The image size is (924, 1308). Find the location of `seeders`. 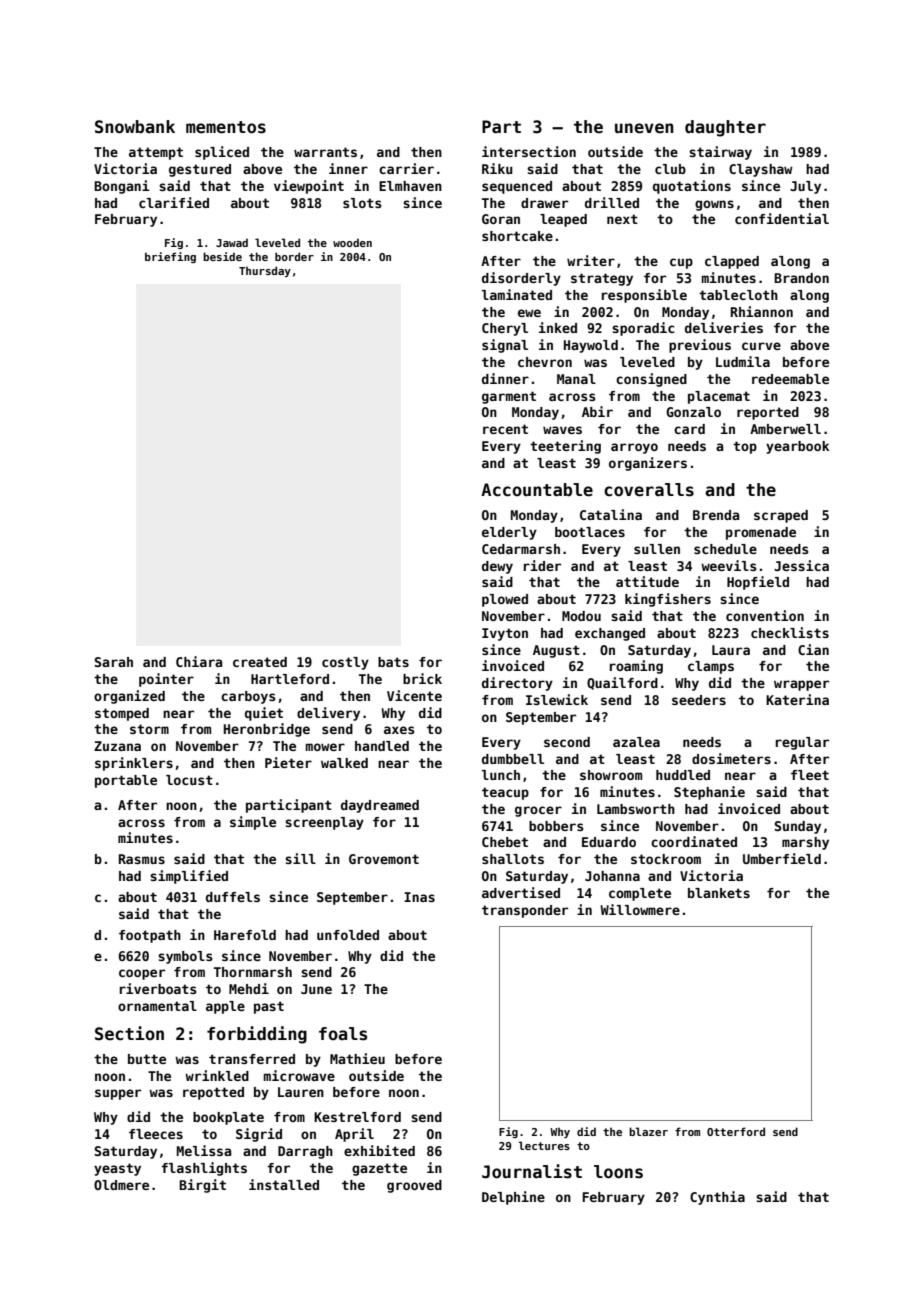

seeders is located at coordinates (699, 700).
